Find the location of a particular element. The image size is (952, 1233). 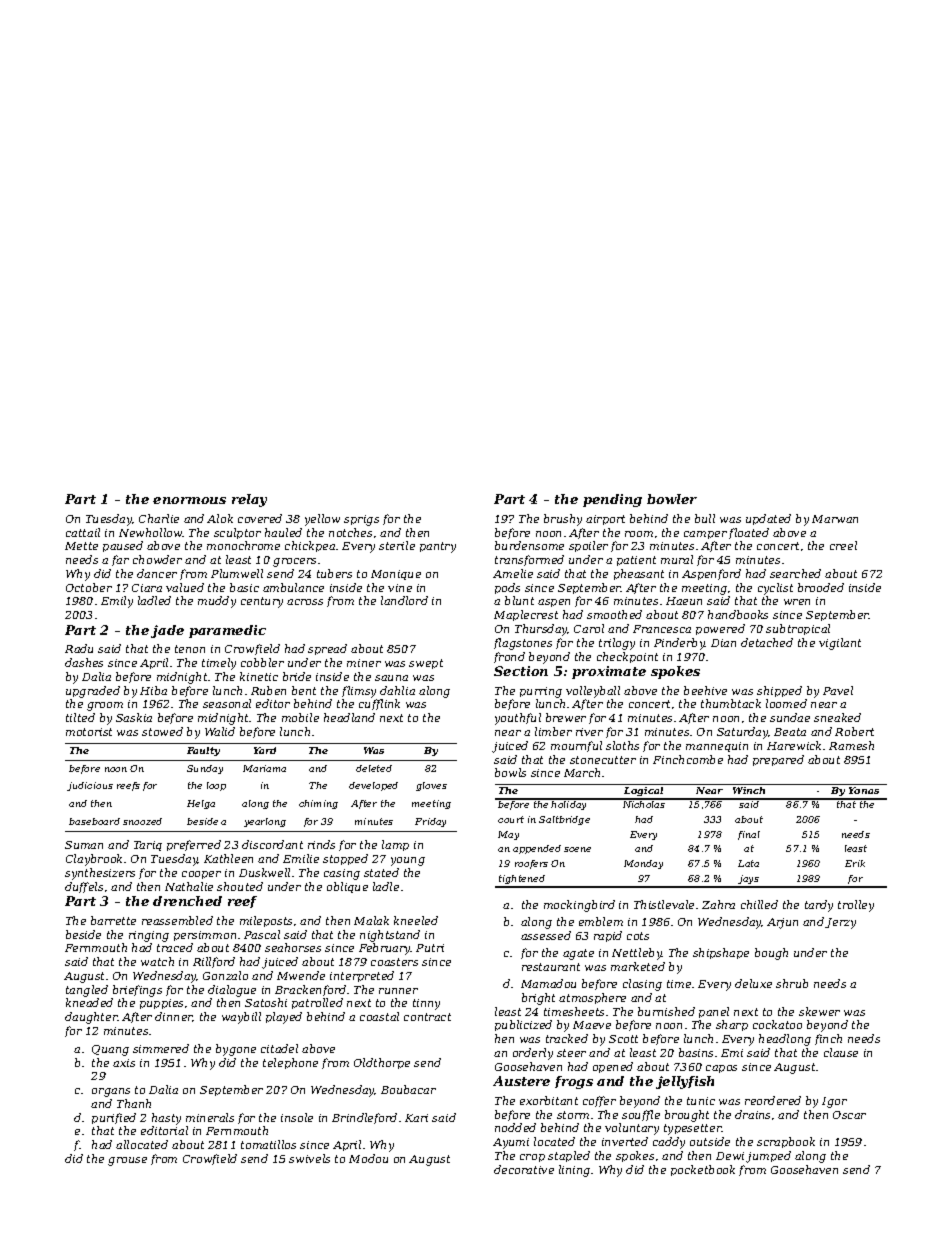

flagstones is located at coordinates (523, 644).
